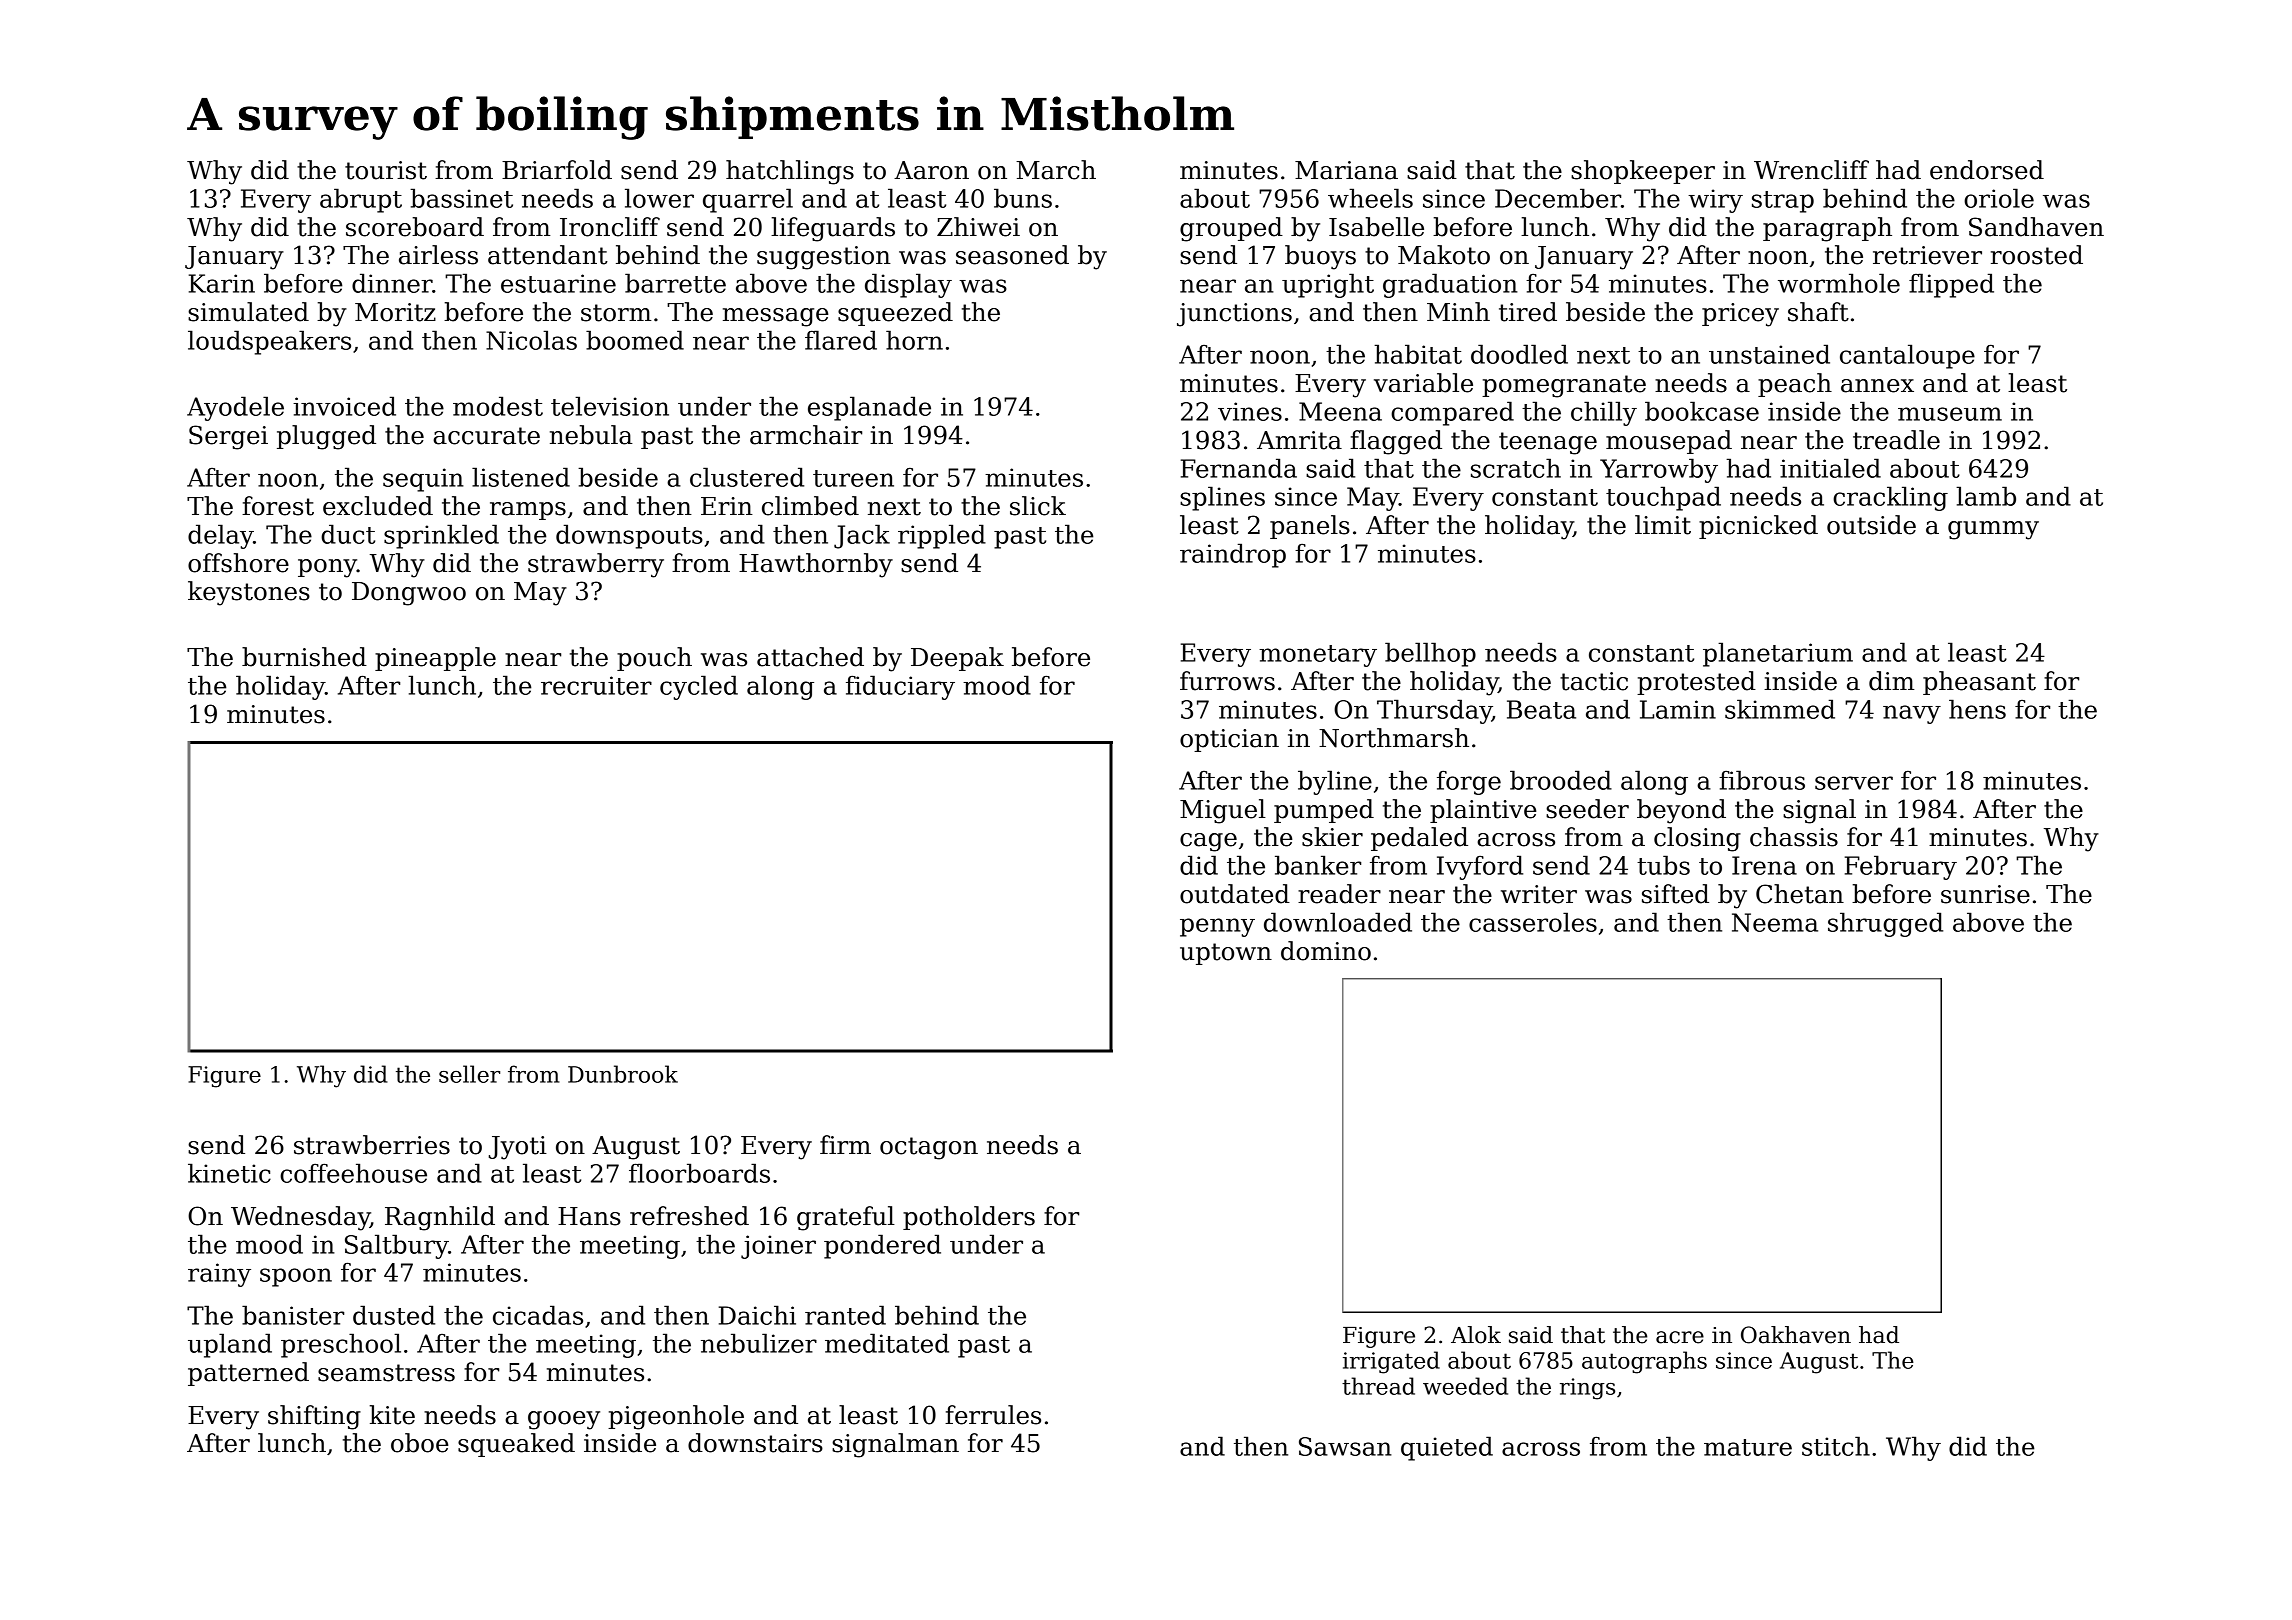 This document has height=1620, width=2292. Describe the element at coordinates (1830, 468) in the document. I see `initialed` at that location.
